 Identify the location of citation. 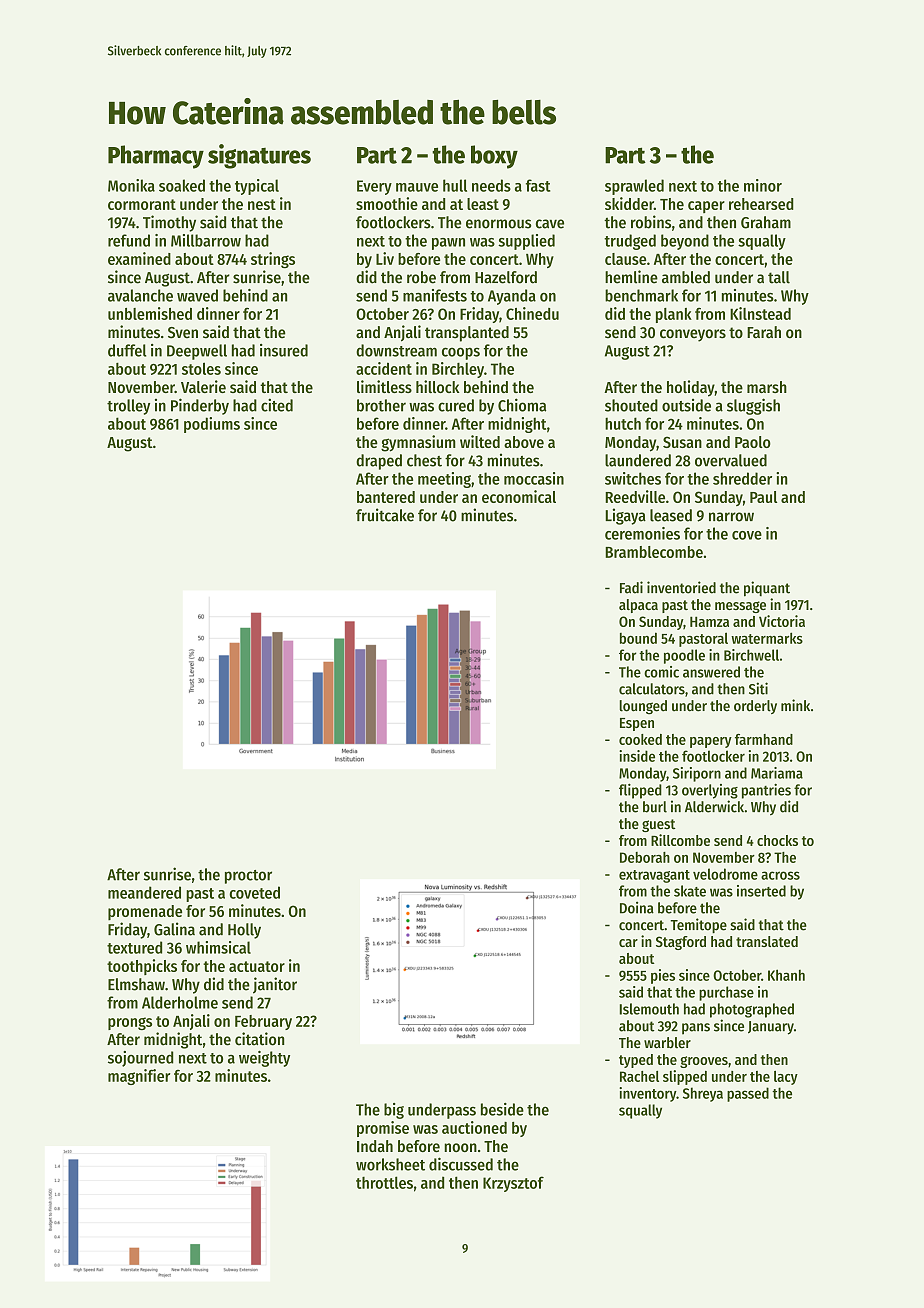
(259, 1039).
